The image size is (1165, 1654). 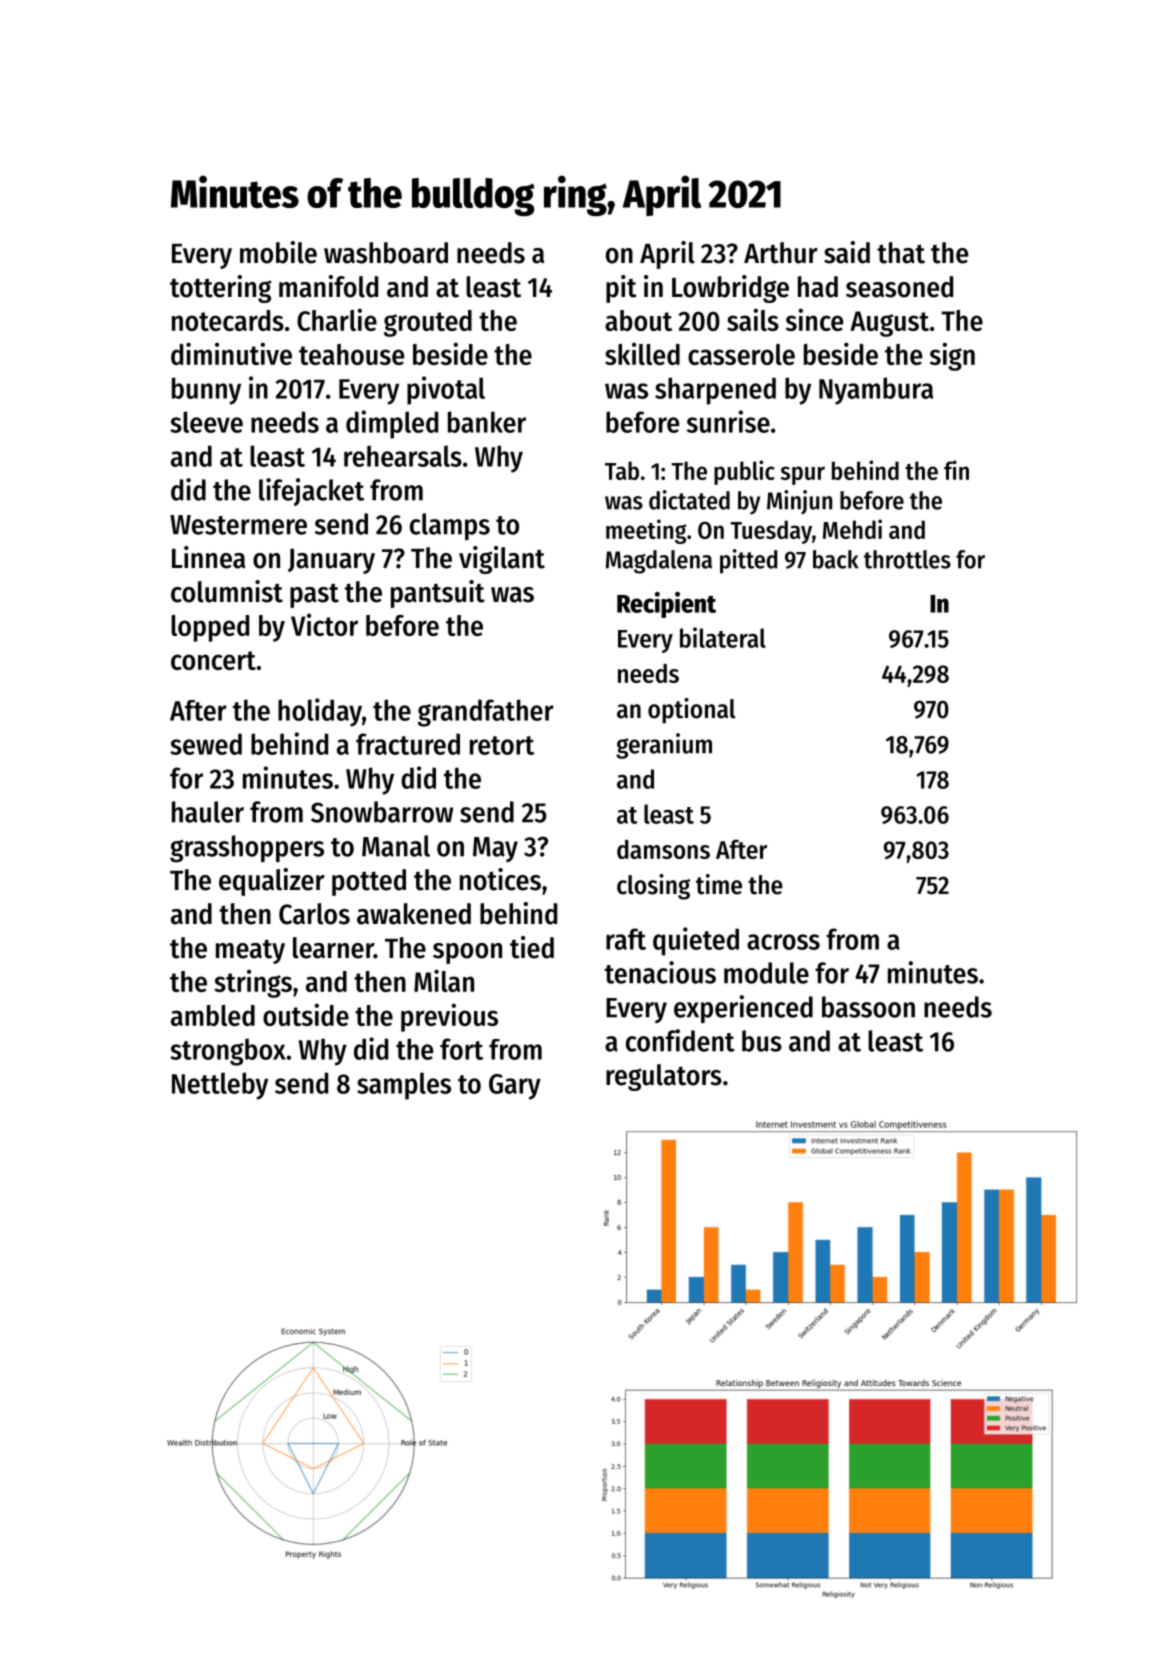 What do you see at coordinates (278, 252) in the screenshot?
I see `mobile` at bounding box center [278, 252].
